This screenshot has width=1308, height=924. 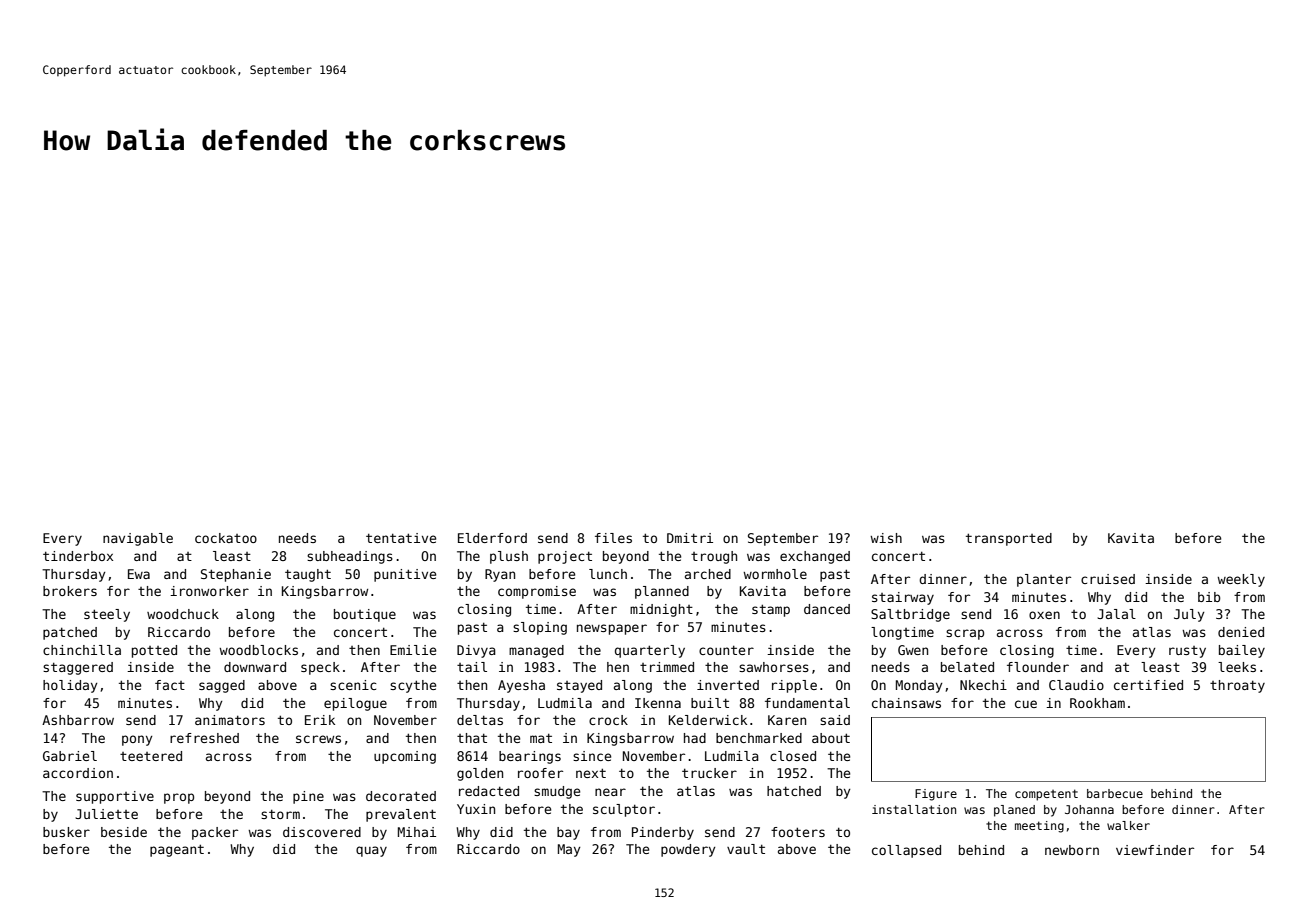 What do you see at coordinates (70, 686) in the screenshot?
I see `holiday` at bounding box center [70, 686].
